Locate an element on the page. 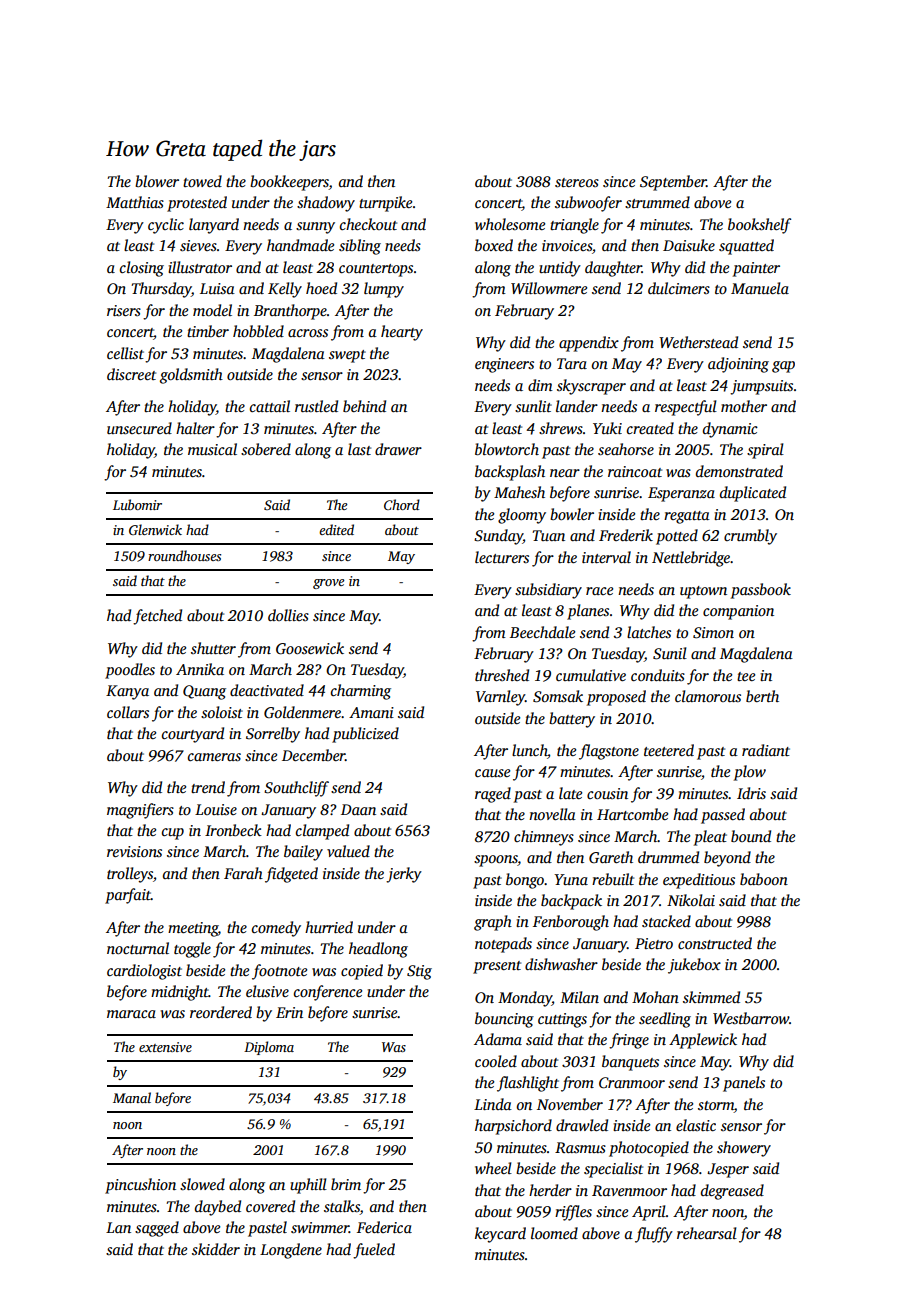 Image resolution: width=908 pixels, height=1316 pixels. threshed is located at coordinates (502, 675).
